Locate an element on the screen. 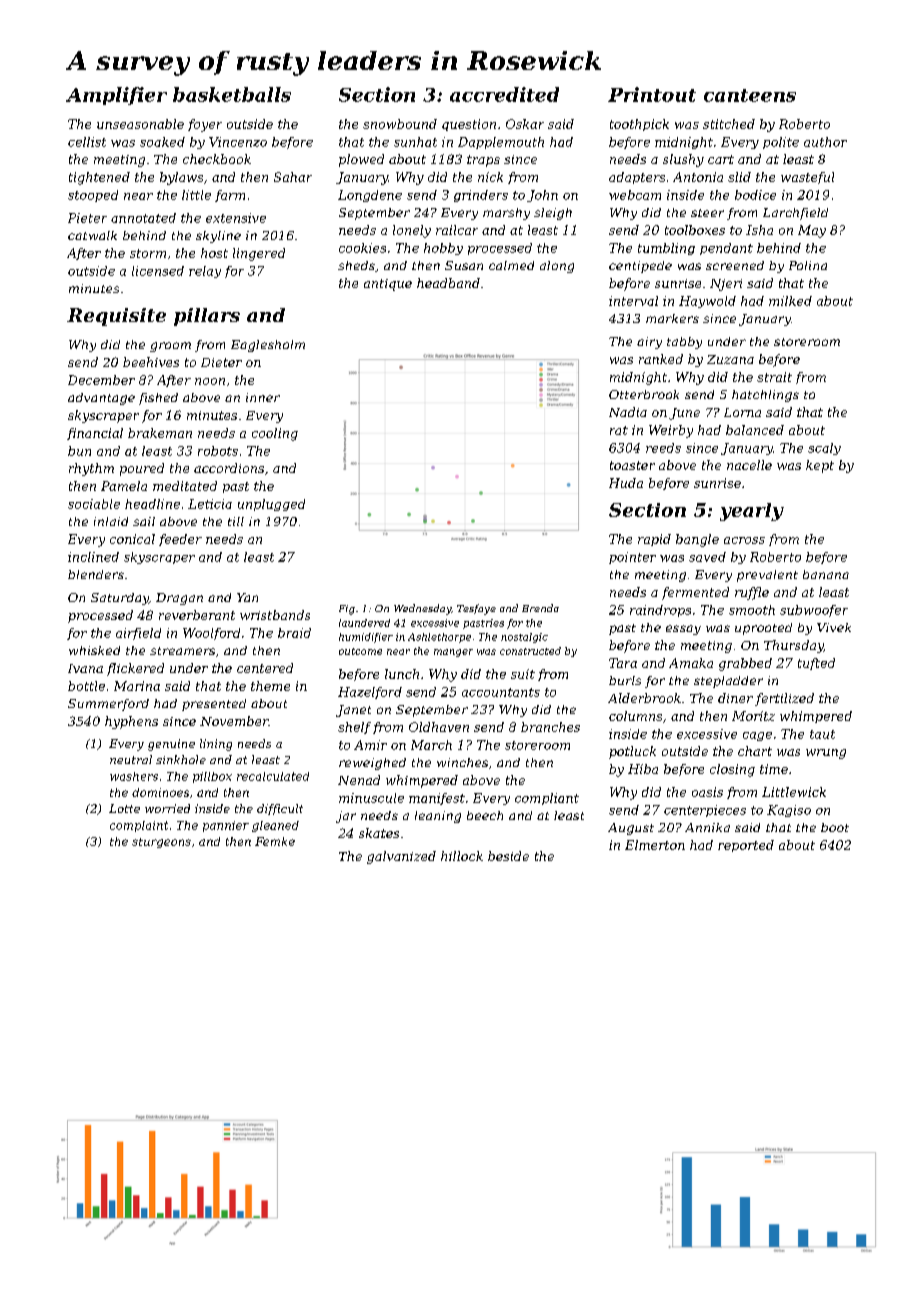  Otterbrook is located at coordinates (644, 394).
